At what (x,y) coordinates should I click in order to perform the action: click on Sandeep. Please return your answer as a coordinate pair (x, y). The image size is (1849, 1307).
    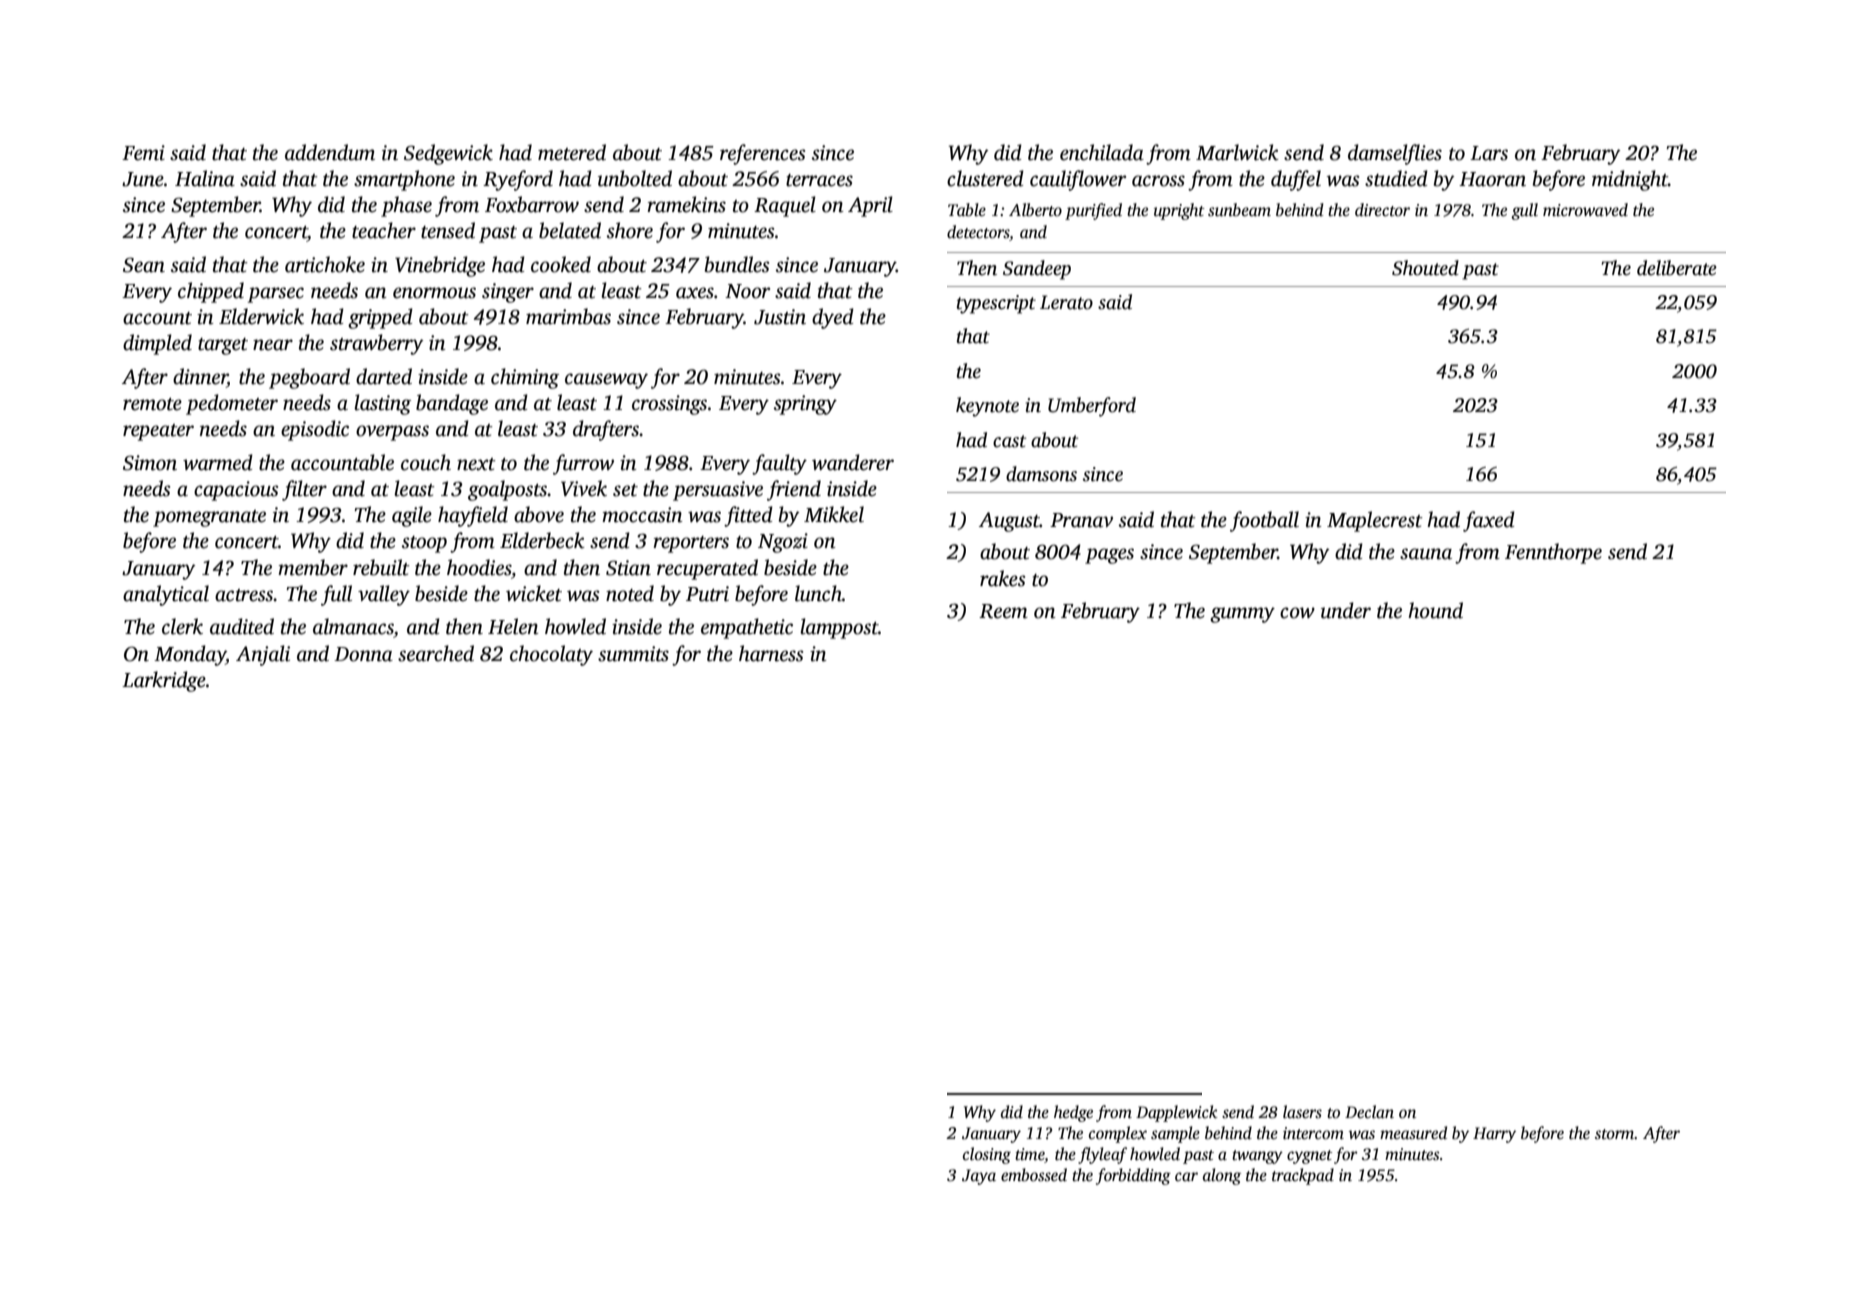
    Looking at the image, I should click on (1037, 270).
